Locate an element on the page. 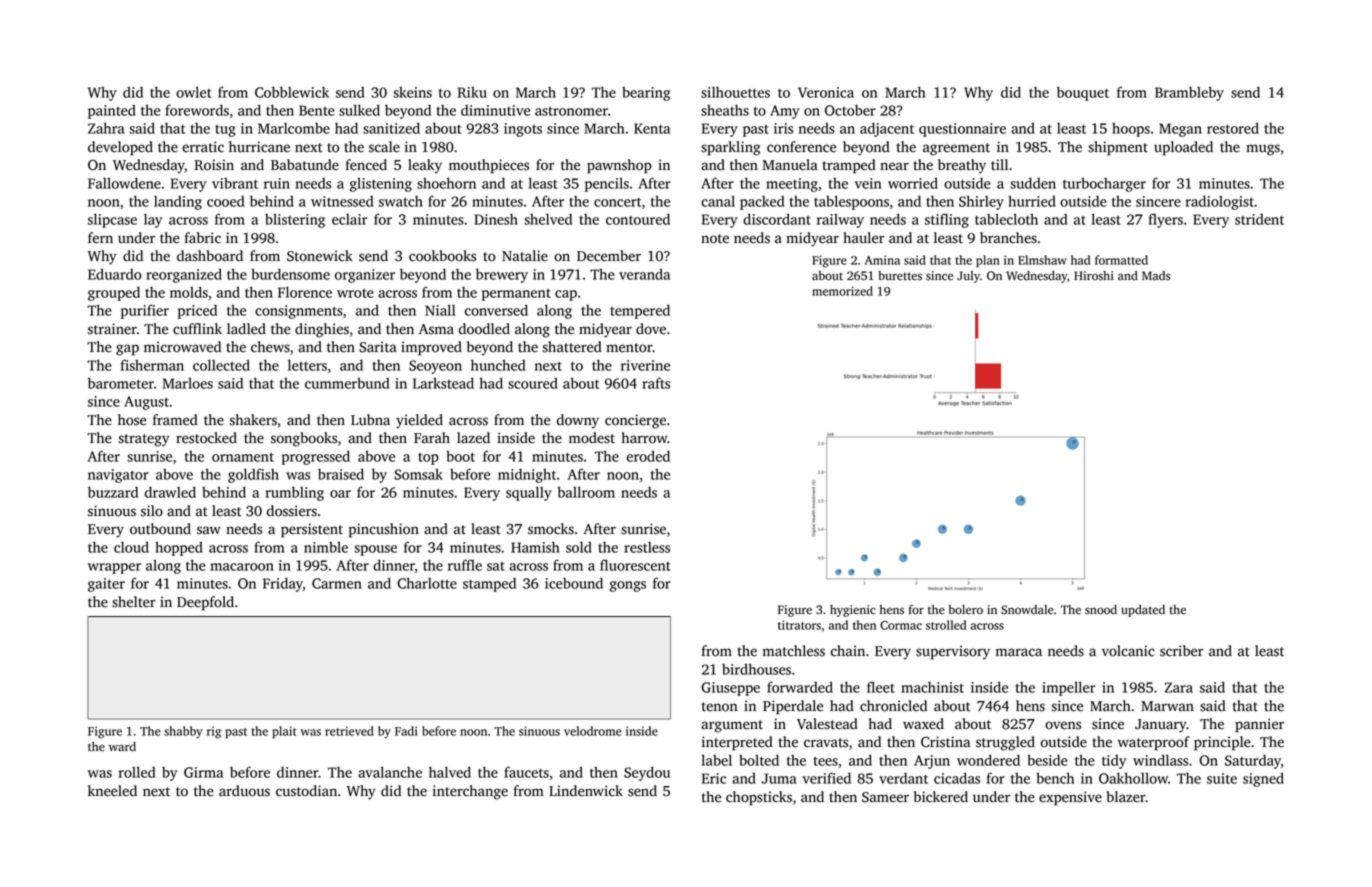 The height and width of the image is (887, 1372). Eduardo is located at coordinates (115, 274).
